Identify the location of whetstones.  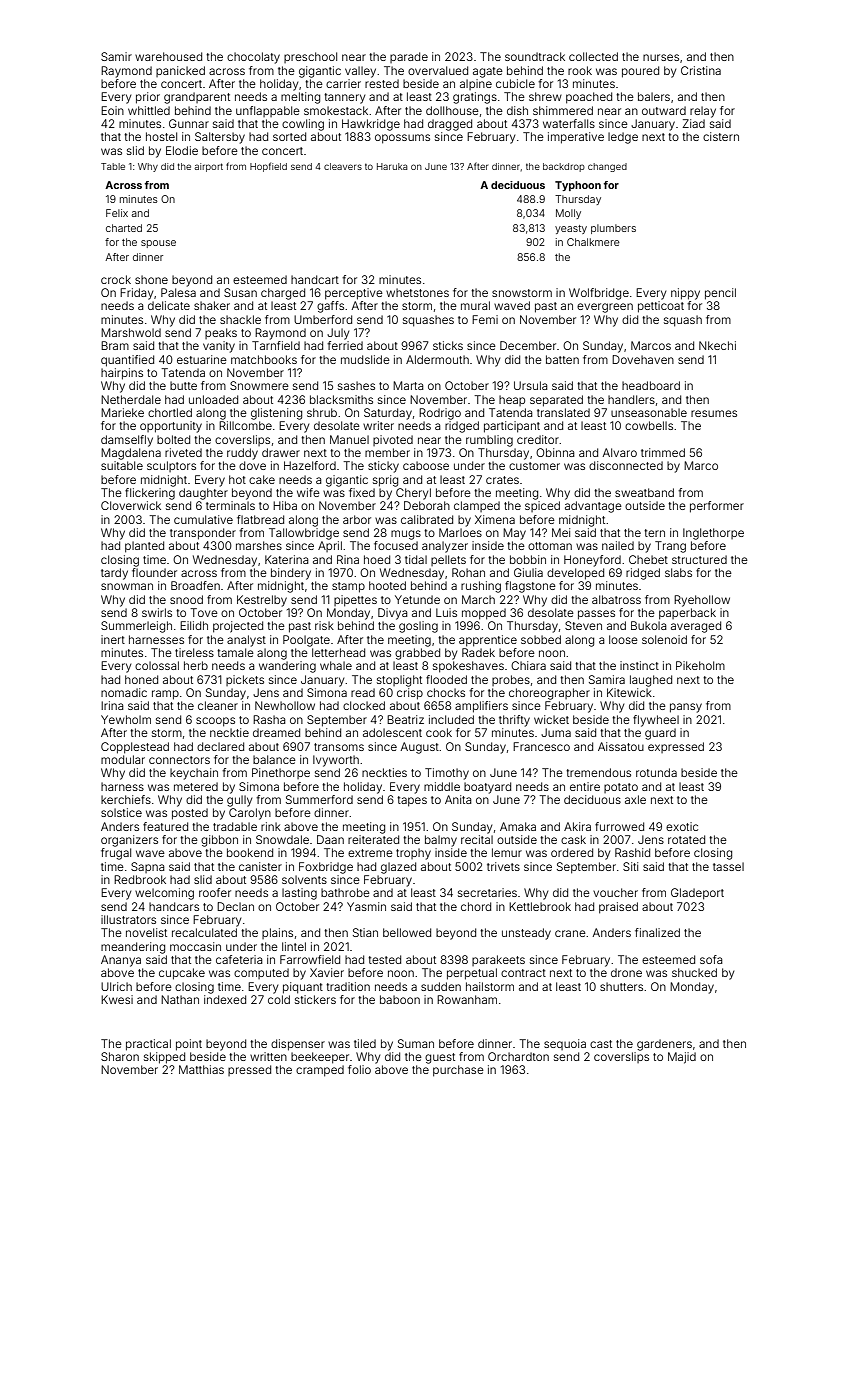
(417, 292).
